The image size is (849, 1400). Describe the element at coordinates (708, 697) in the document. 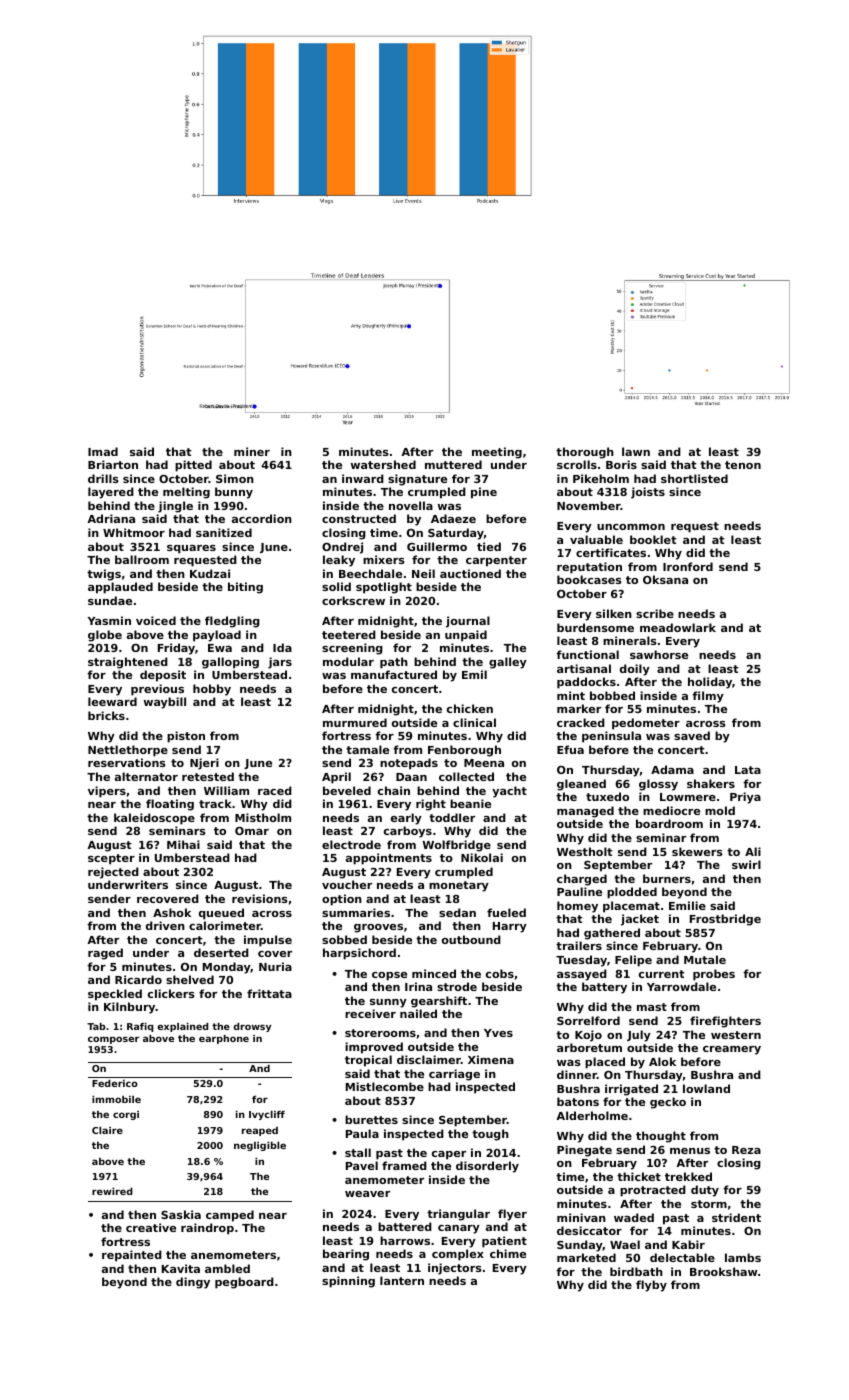

I see `filmy` at that location.
